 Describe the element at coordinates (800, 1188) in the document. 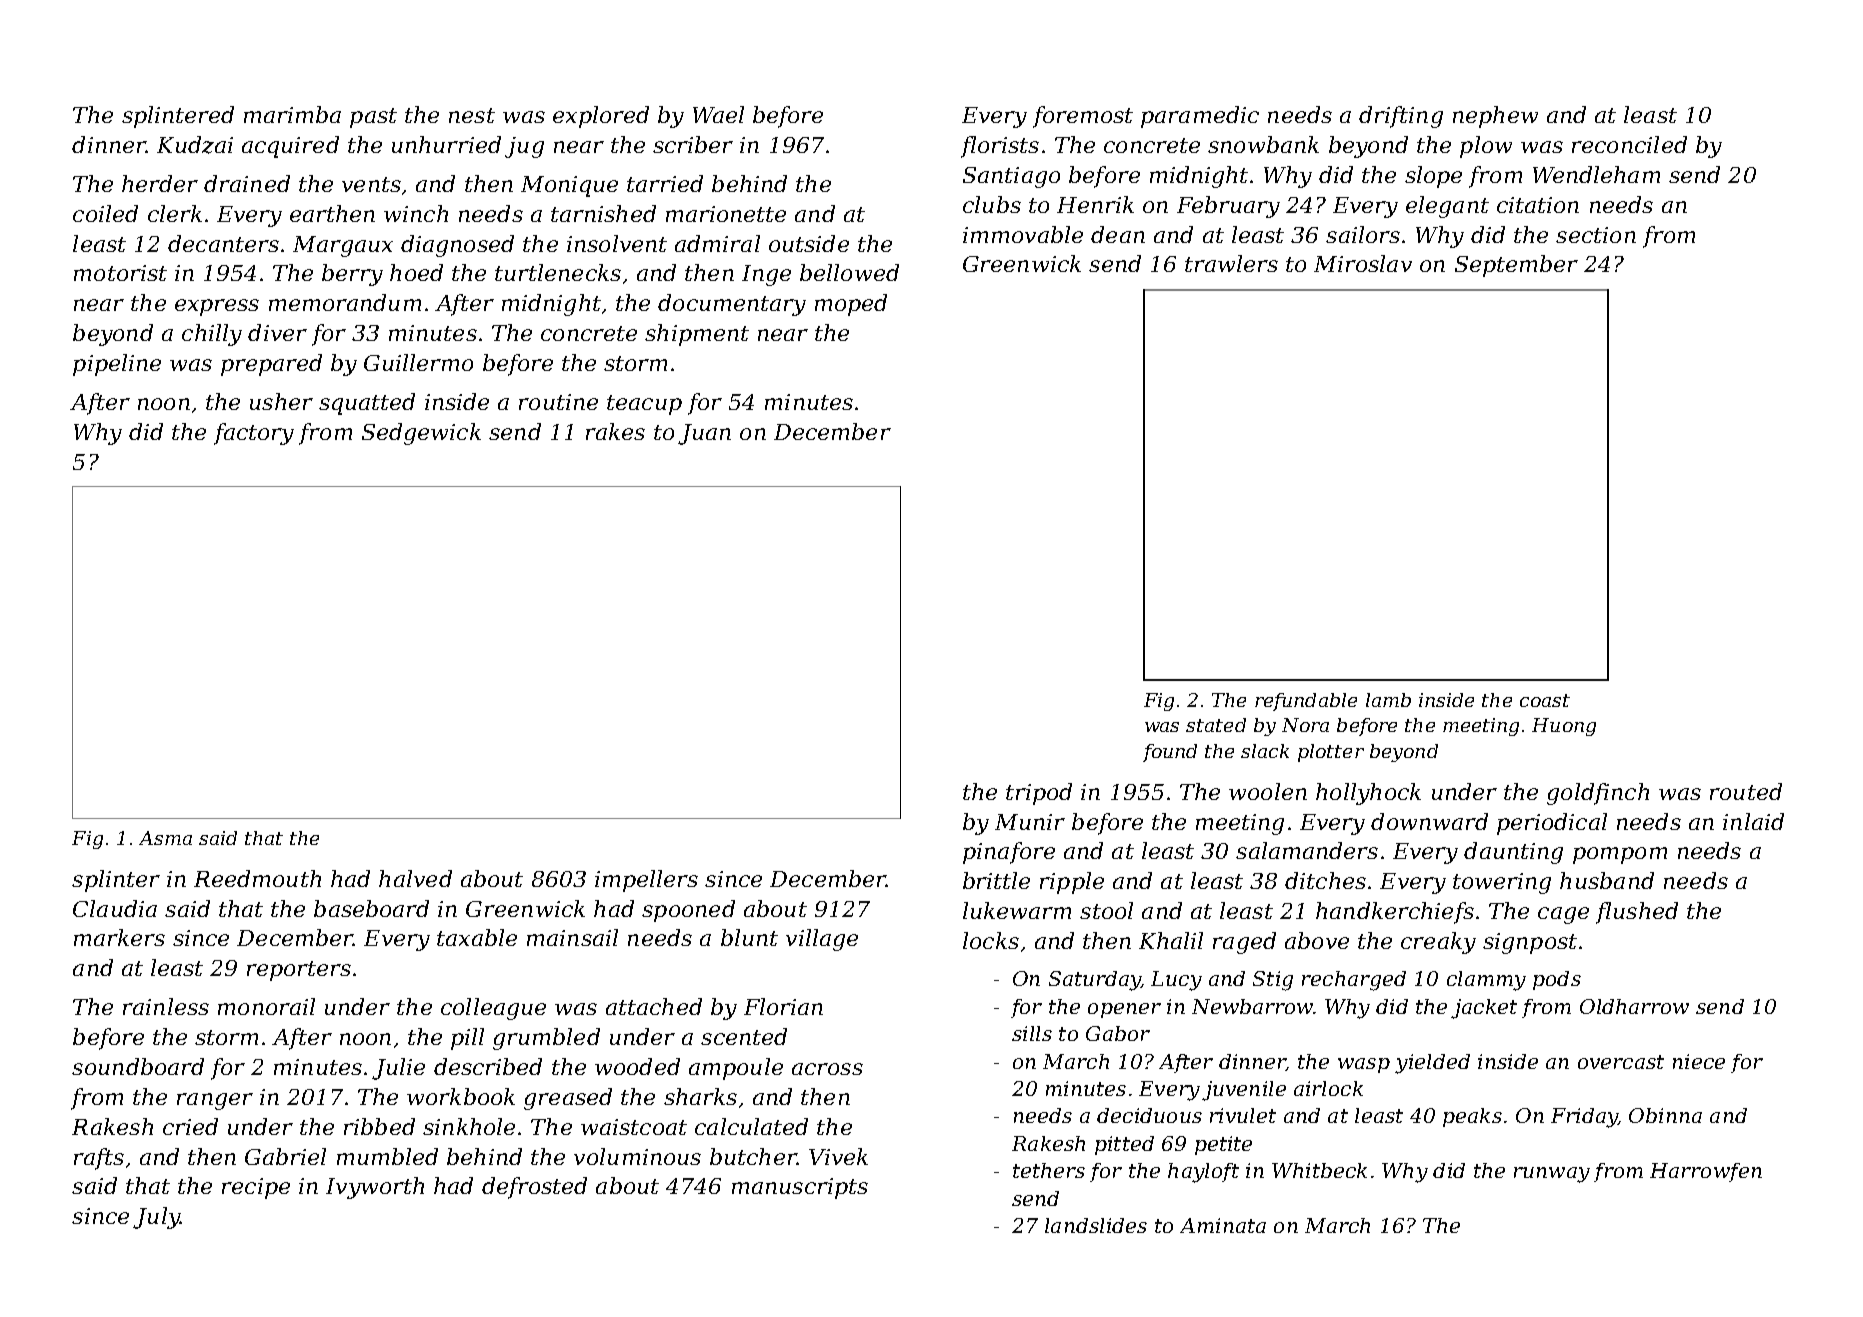

I see `manuscripts` at that location.
